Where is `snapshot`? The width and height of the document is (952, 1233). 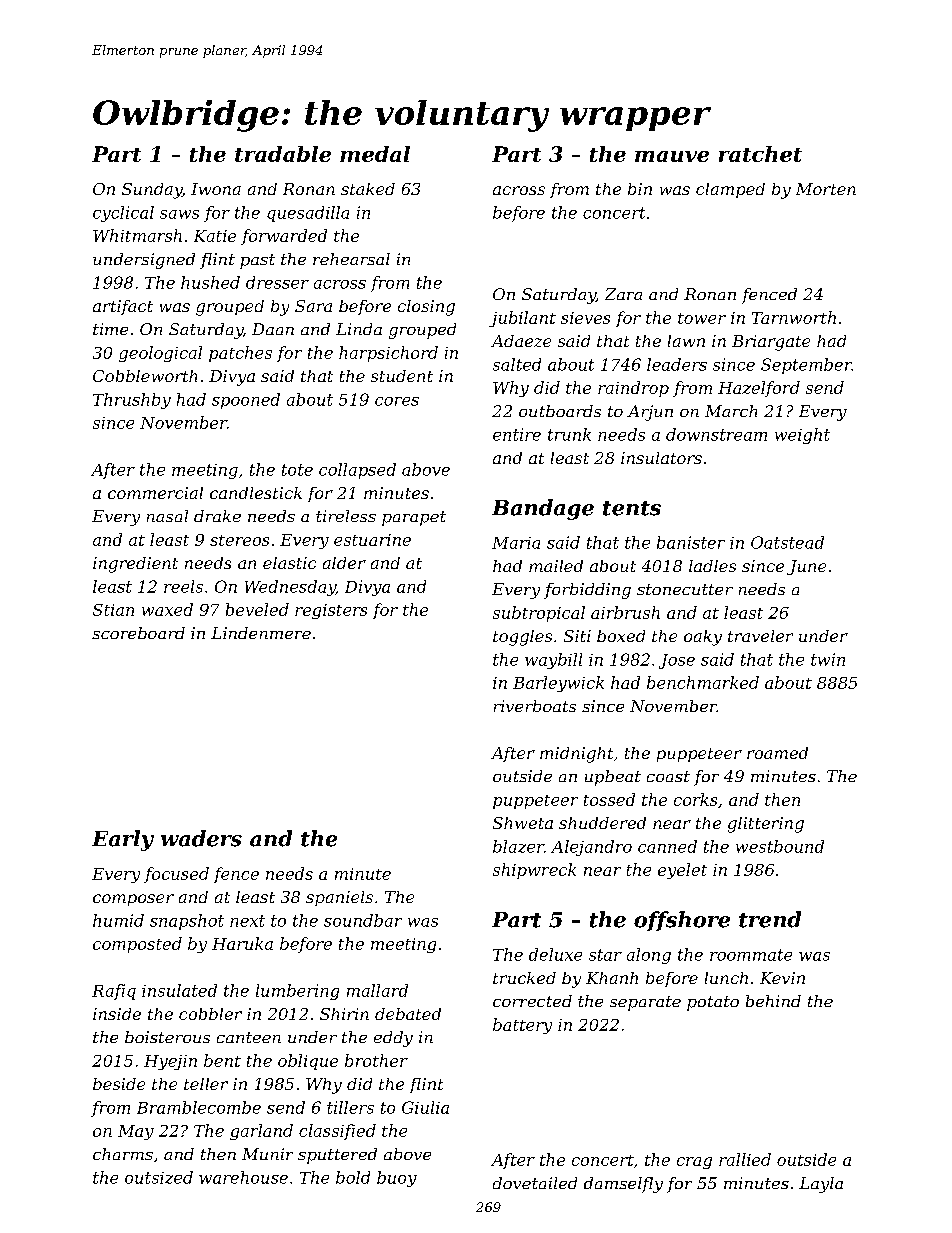
snapshot is located at coordinates (187, 922).
